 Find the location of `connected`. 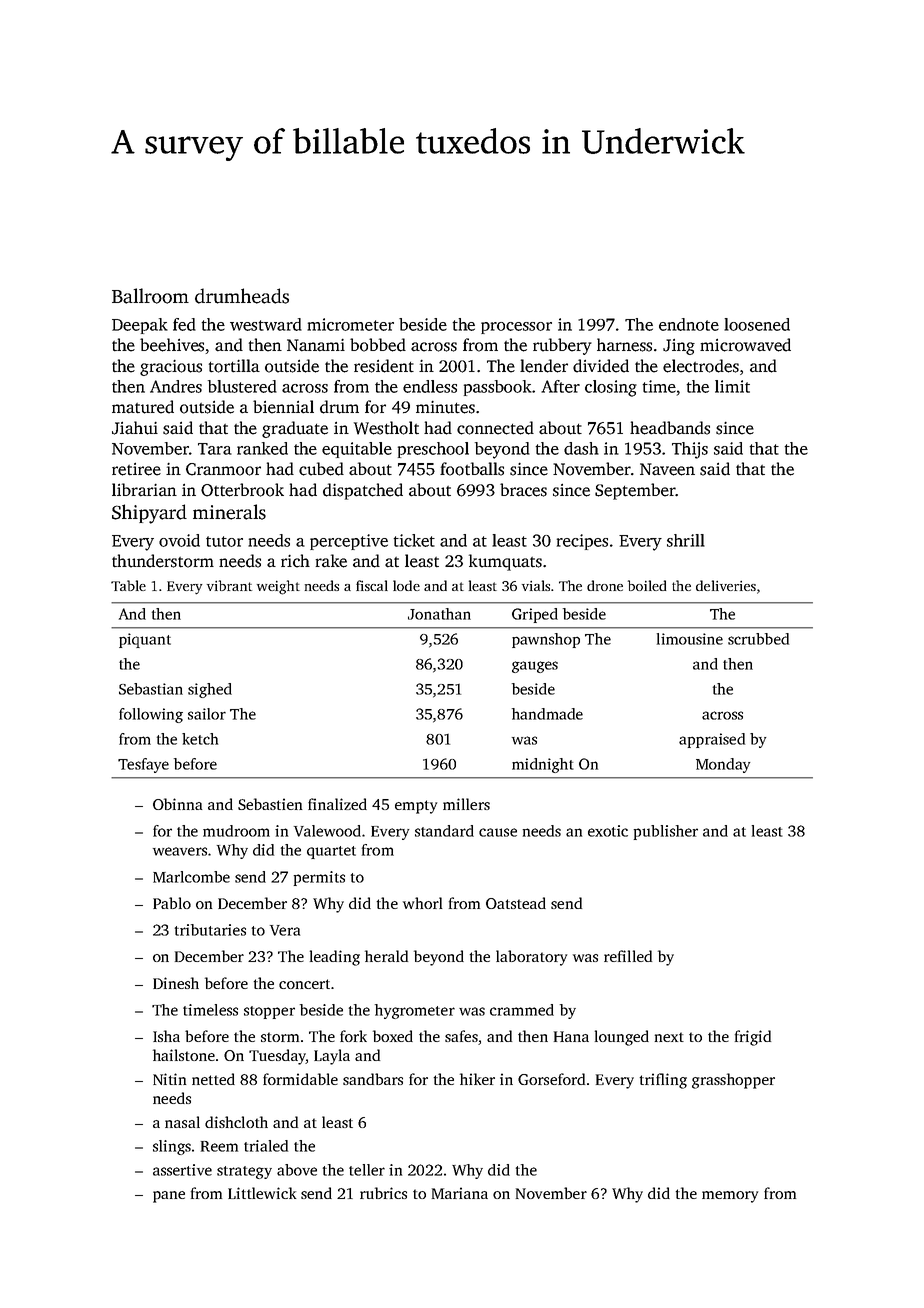

connected is located at coordinates (495, 428).
